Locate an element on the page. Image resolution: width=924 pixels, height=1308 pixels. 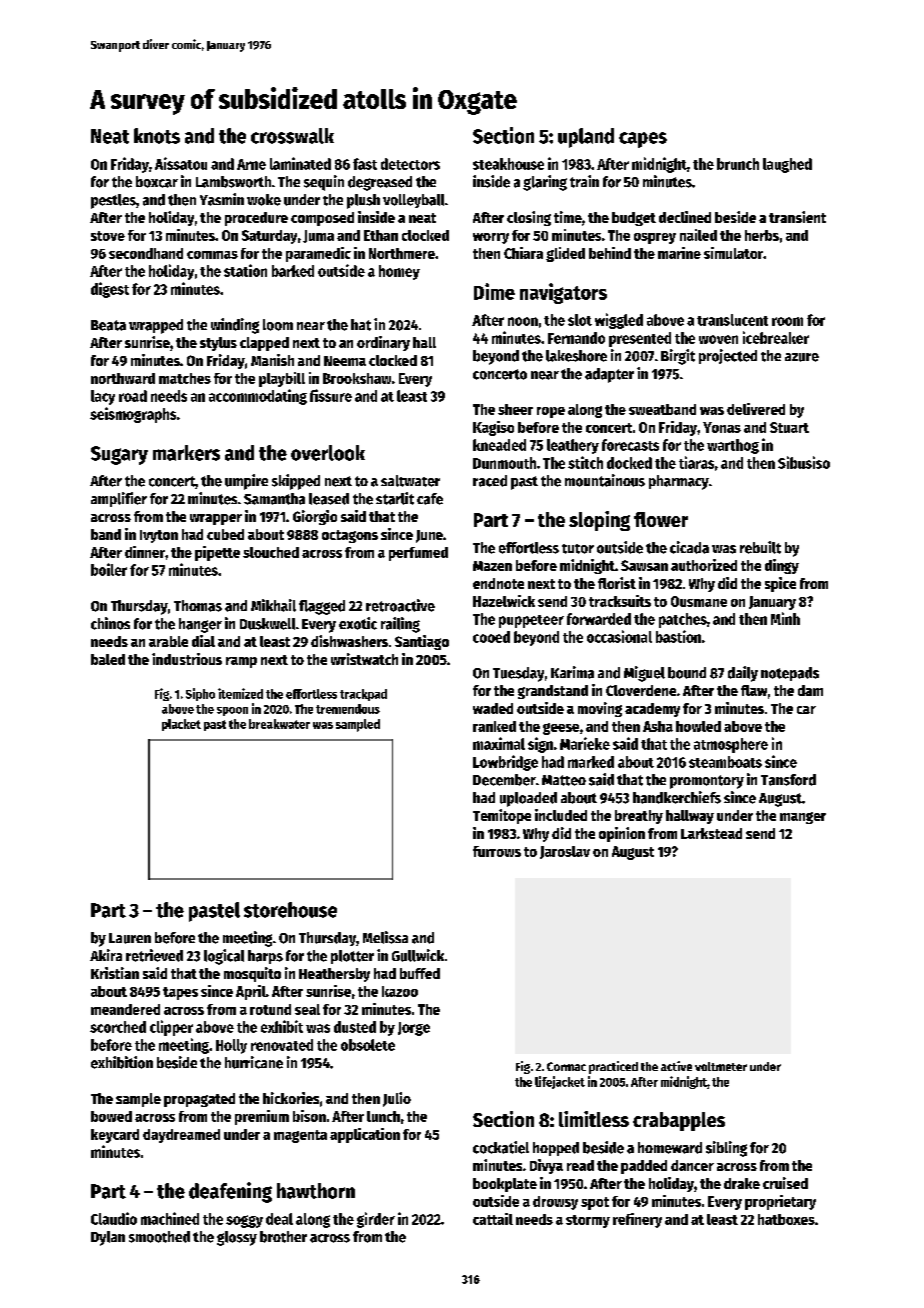
storehouse is located at coordinates (290, 910).
